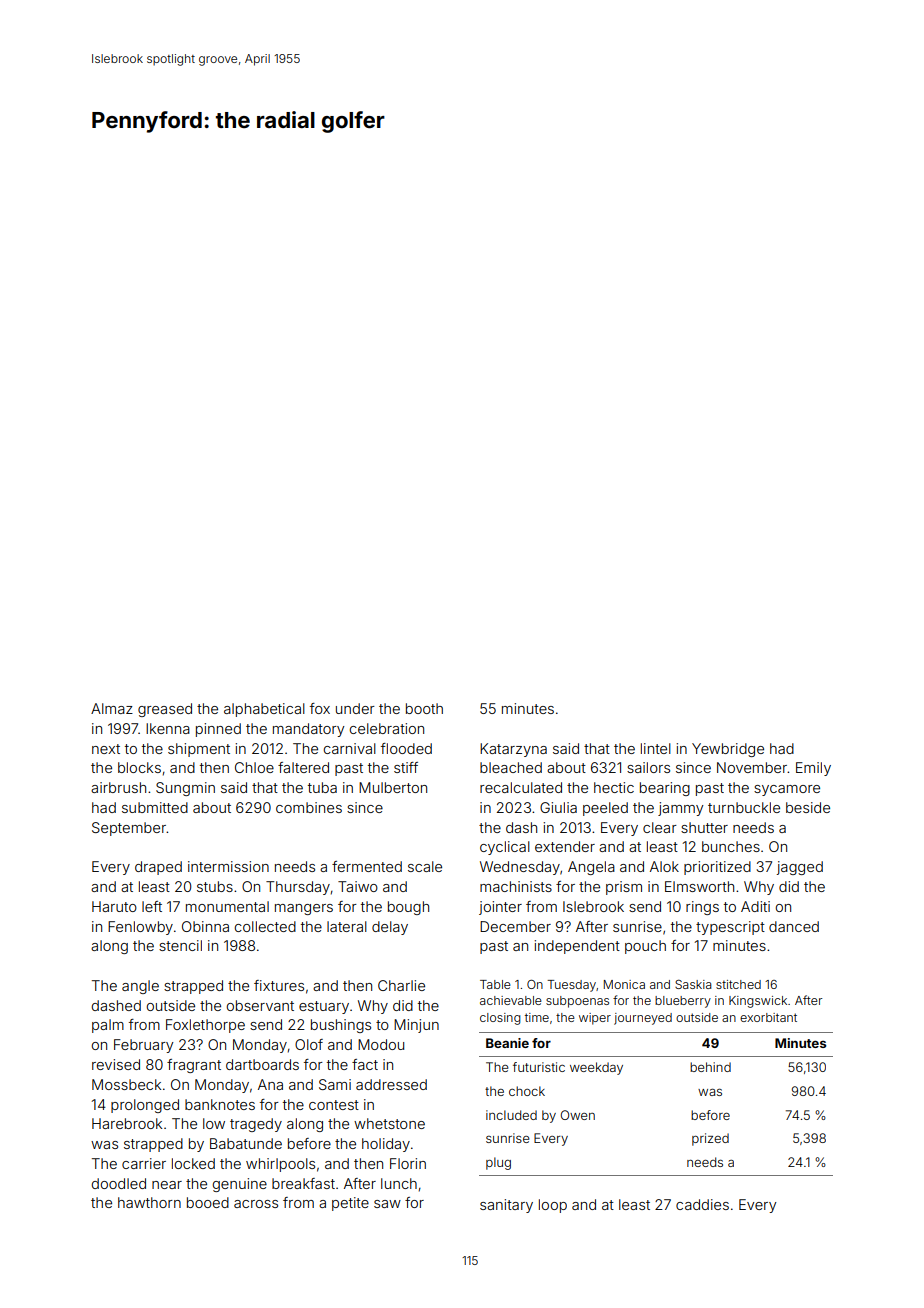  Describe the element at coordinates (246, 1143) in the image. I see `Babatunde` at that location.
